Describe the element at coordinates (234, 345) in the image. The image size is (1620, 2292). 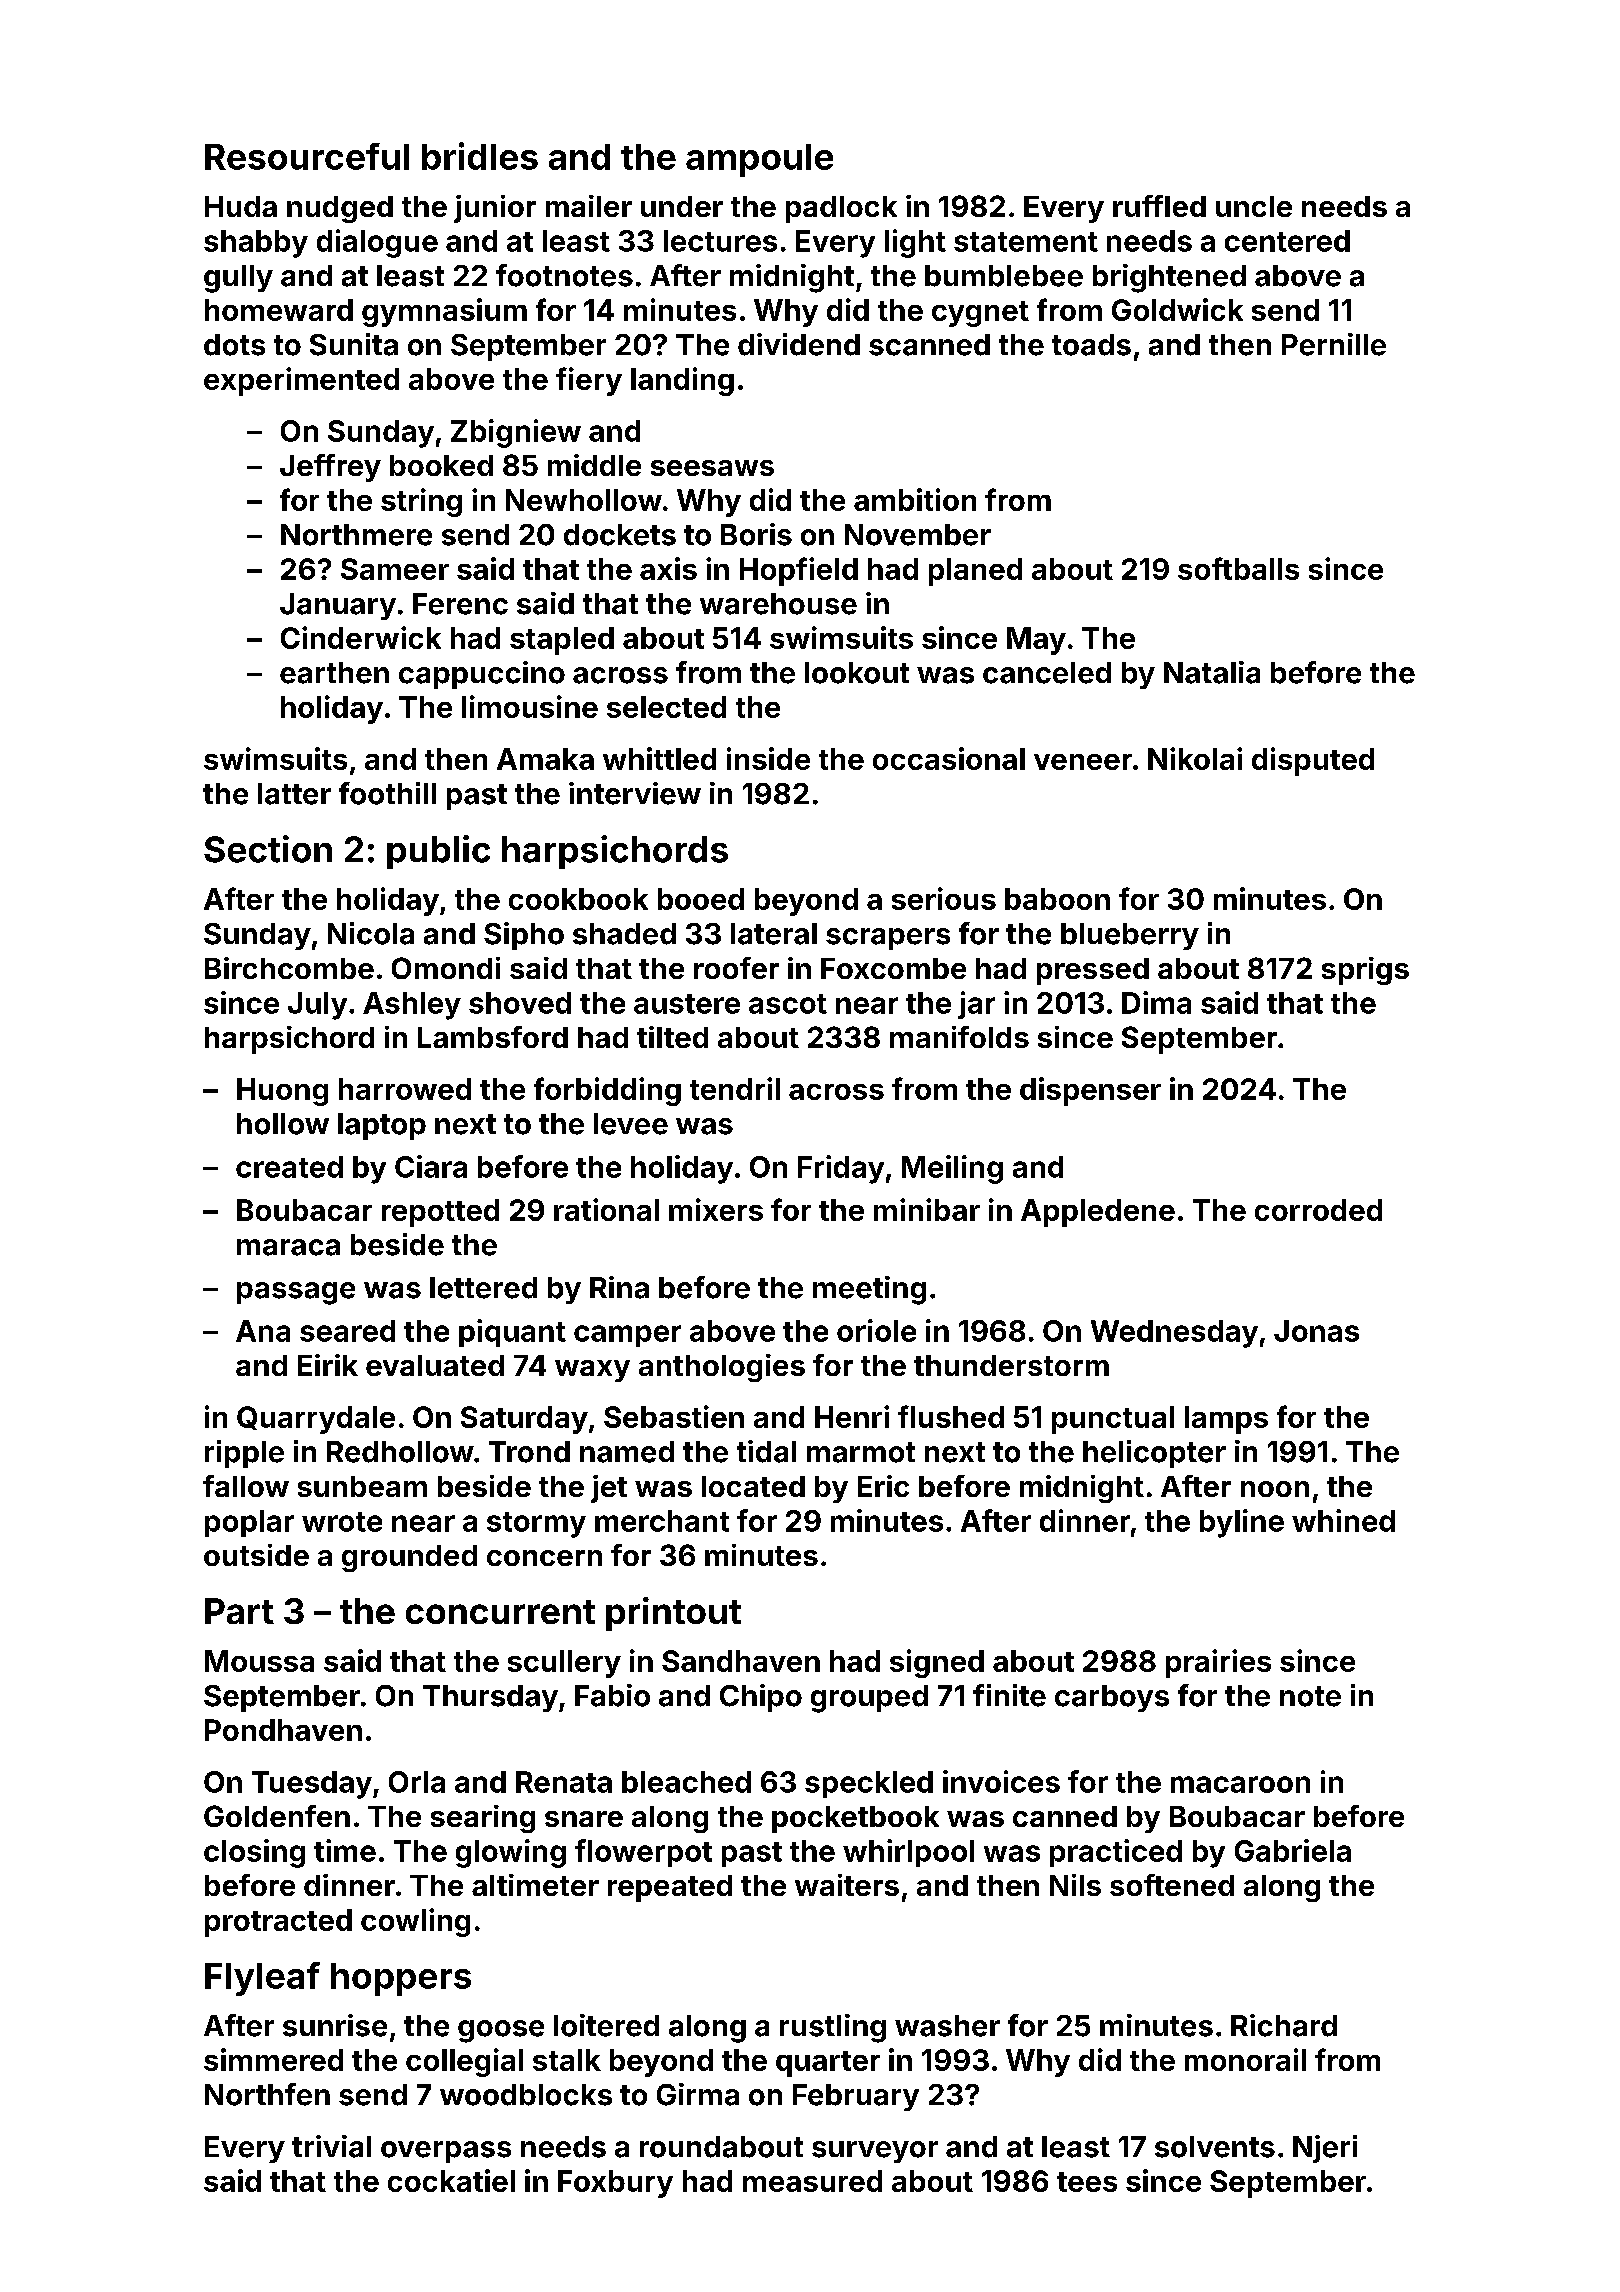
I see `dots` at that location.
